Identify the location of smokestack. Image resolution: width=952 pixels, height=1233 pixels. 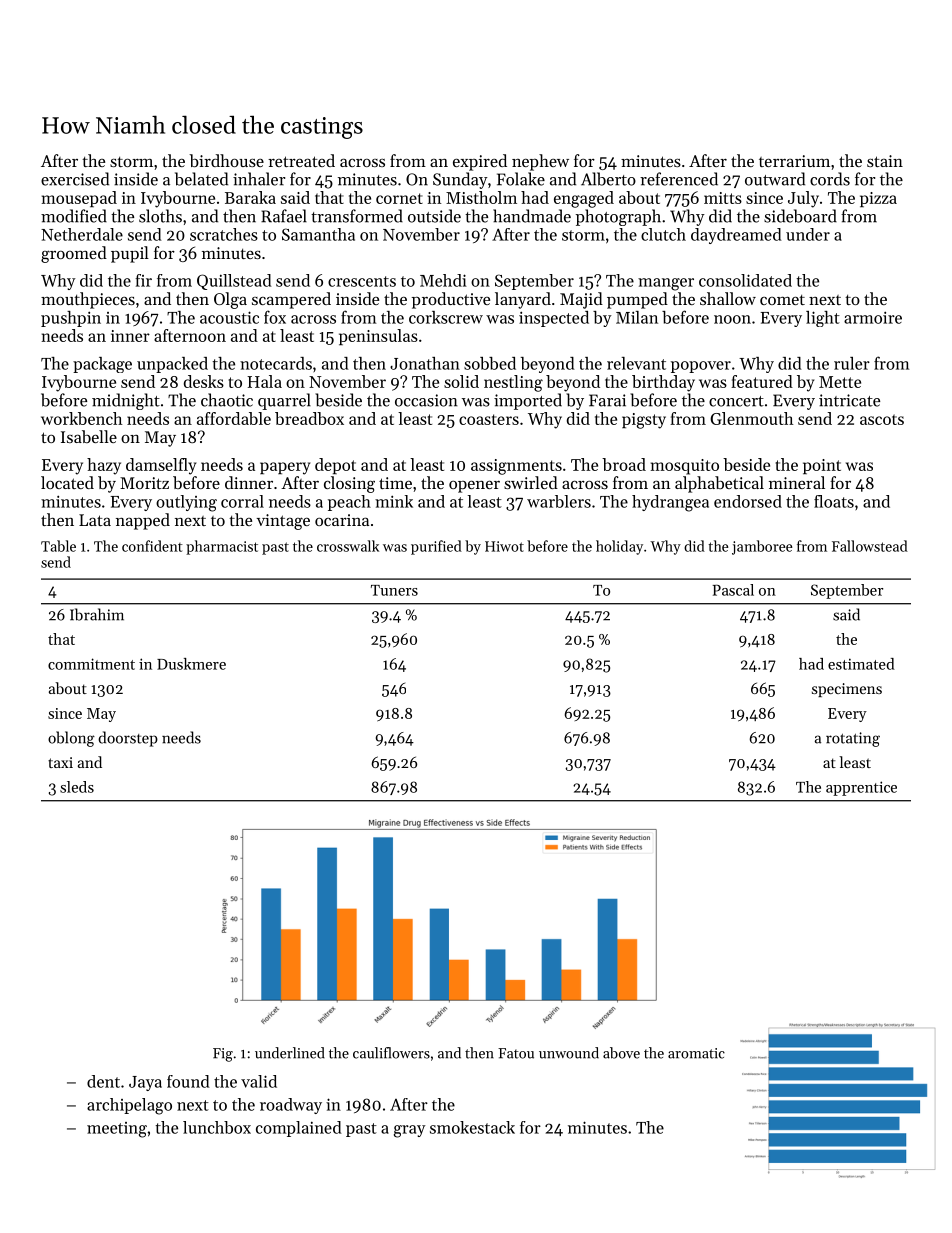
(472, 1127).
